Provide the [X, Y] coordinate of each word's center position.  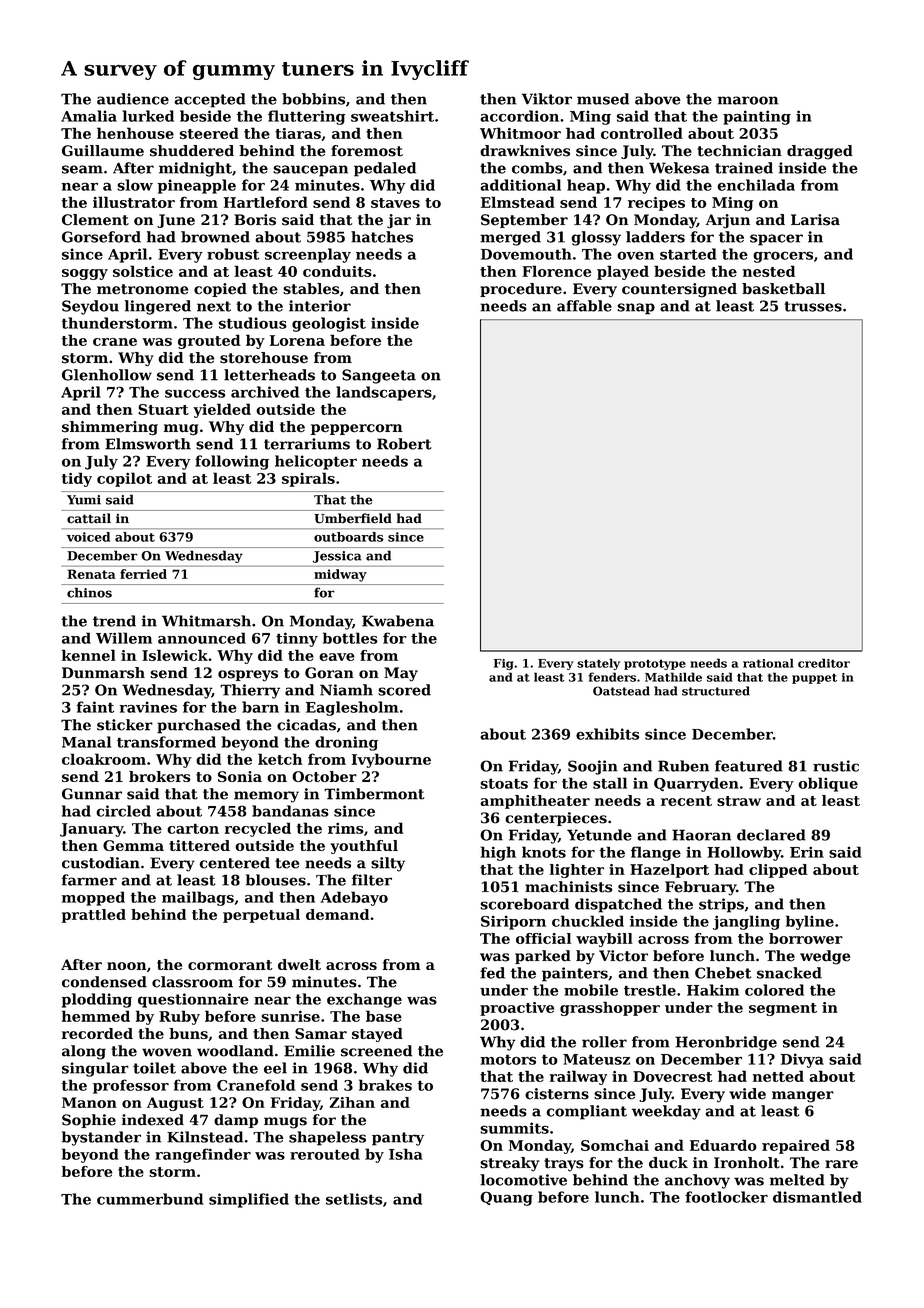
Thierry [250, 691]
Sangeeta [379, 376]
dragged [820, 152]
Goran [329, 673]
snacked [789, 973]
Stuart [163, 409]
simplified [249, 1200]
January [91, 830]
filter [372, 880]
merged [510, 238]
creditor [824, 663]
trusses [813, 306]
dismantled [817, 1197]
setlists [354, 1199]
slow [135, 185]
